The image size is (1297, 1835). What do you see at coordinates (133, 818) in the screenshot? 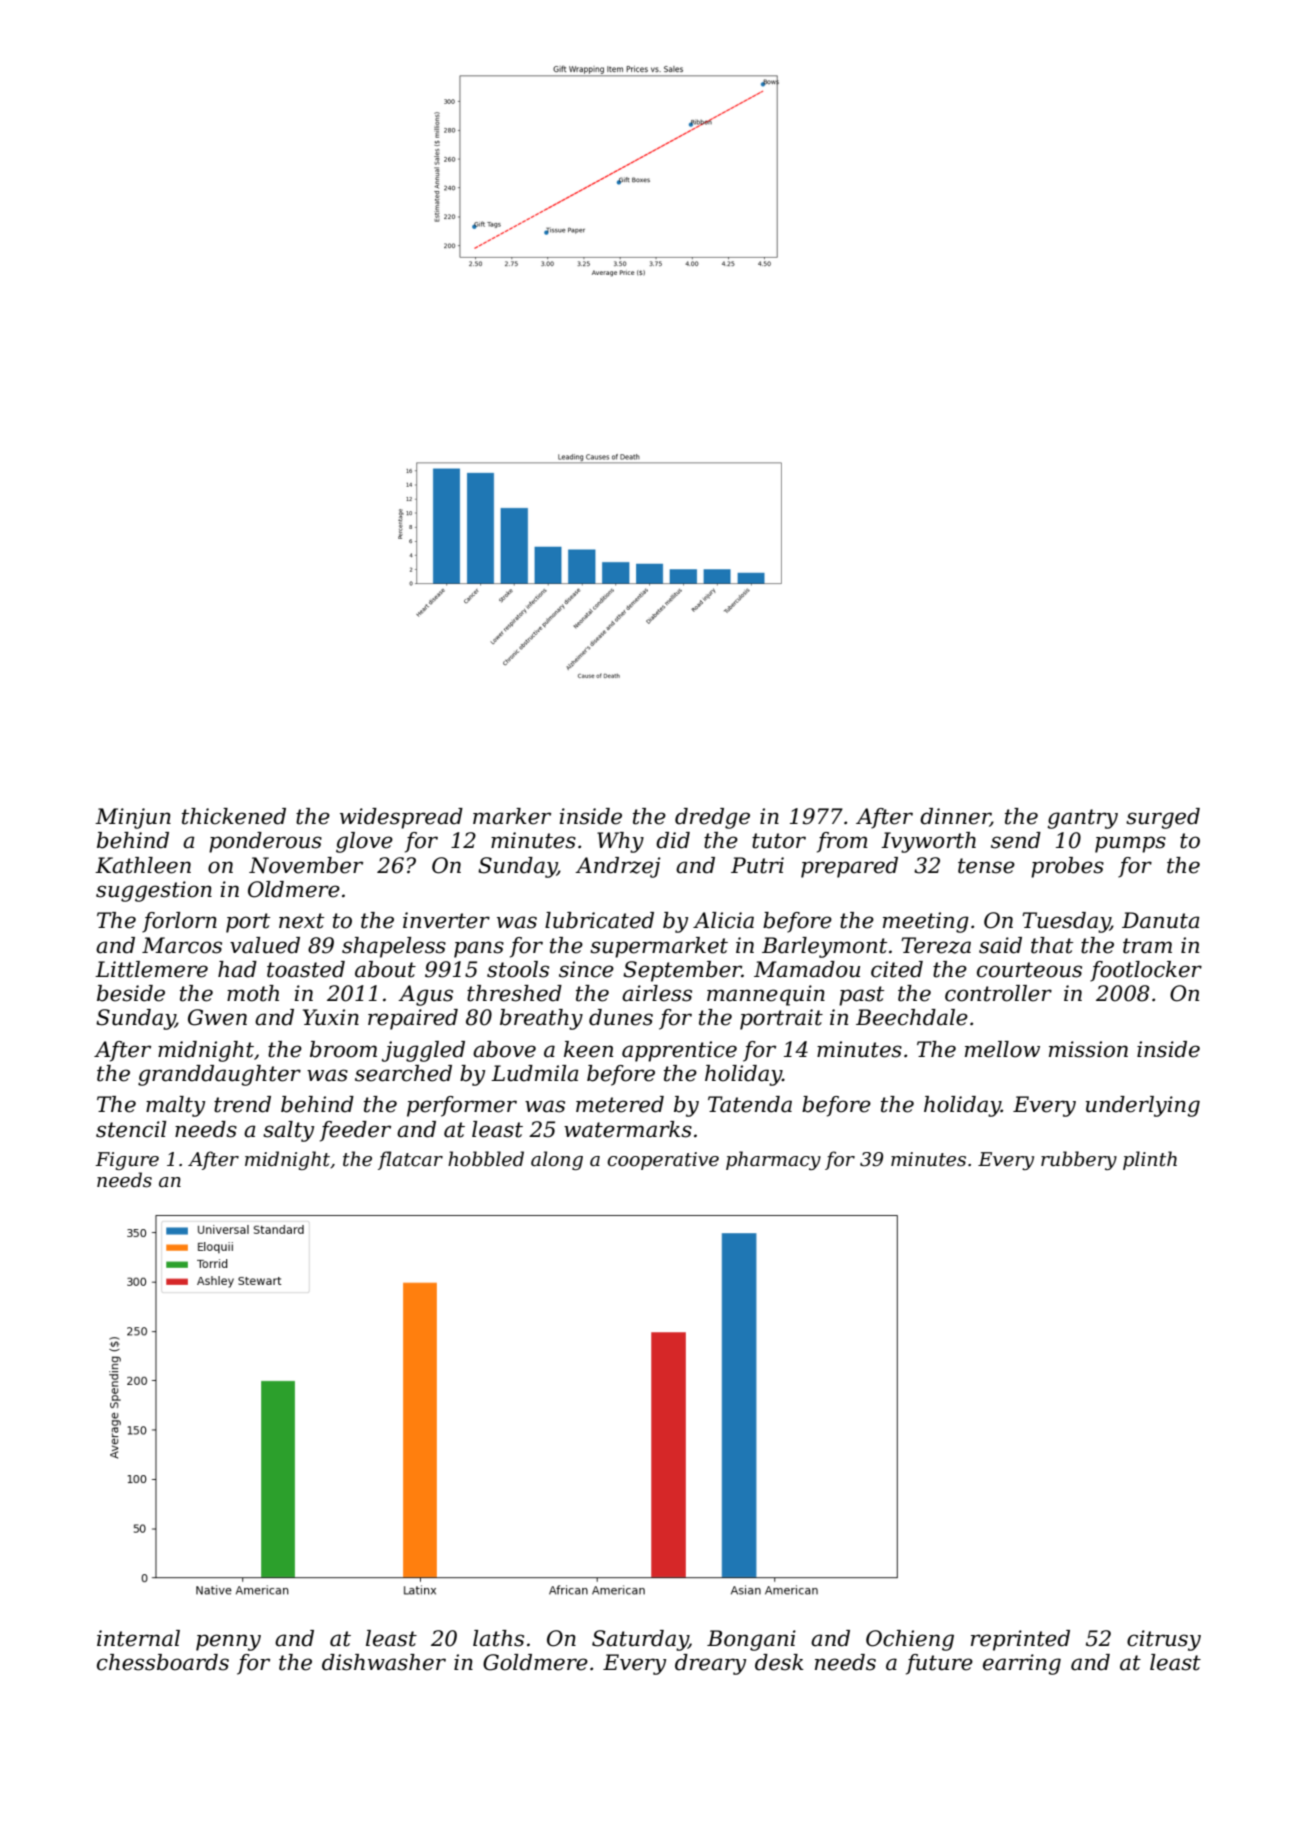
I see `Minjun` at bounding box center [133, 818].
